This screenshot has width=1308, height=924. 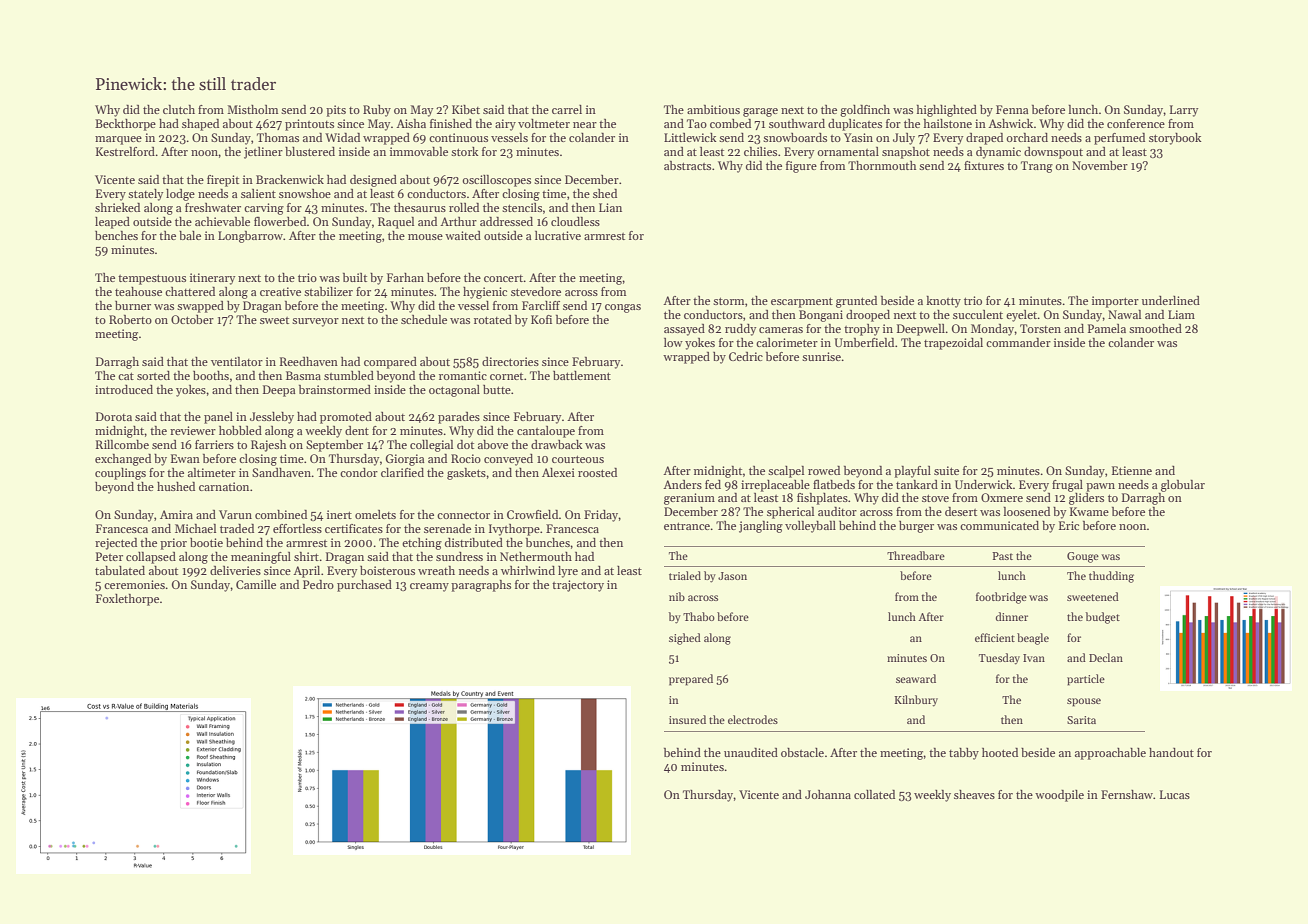 What do you see at coordinates (127, 600) in the screenshot?
I see `Foxlethorpe` at bounding box center [127, 600].
